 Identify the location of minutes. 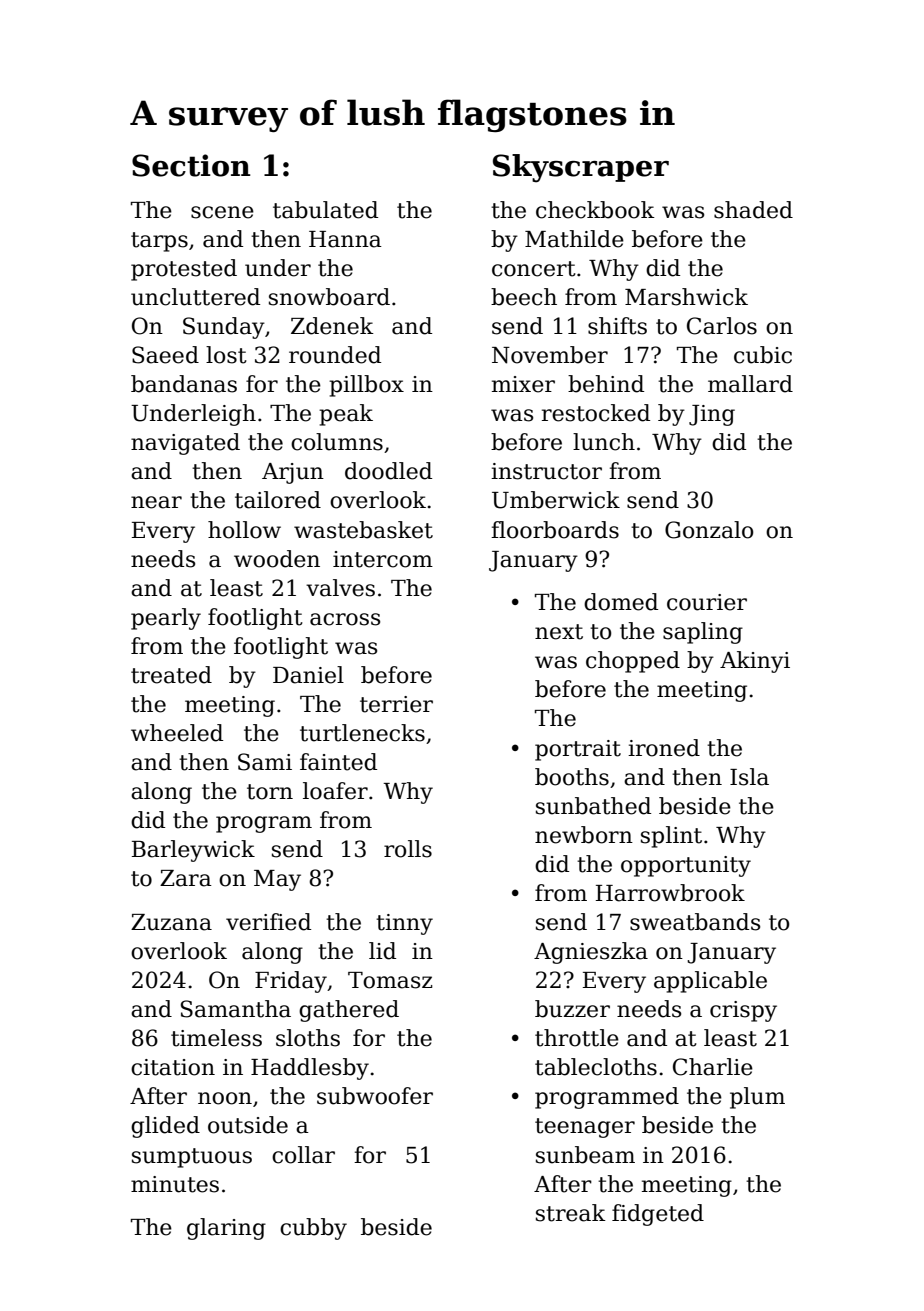
(175, 1184).
